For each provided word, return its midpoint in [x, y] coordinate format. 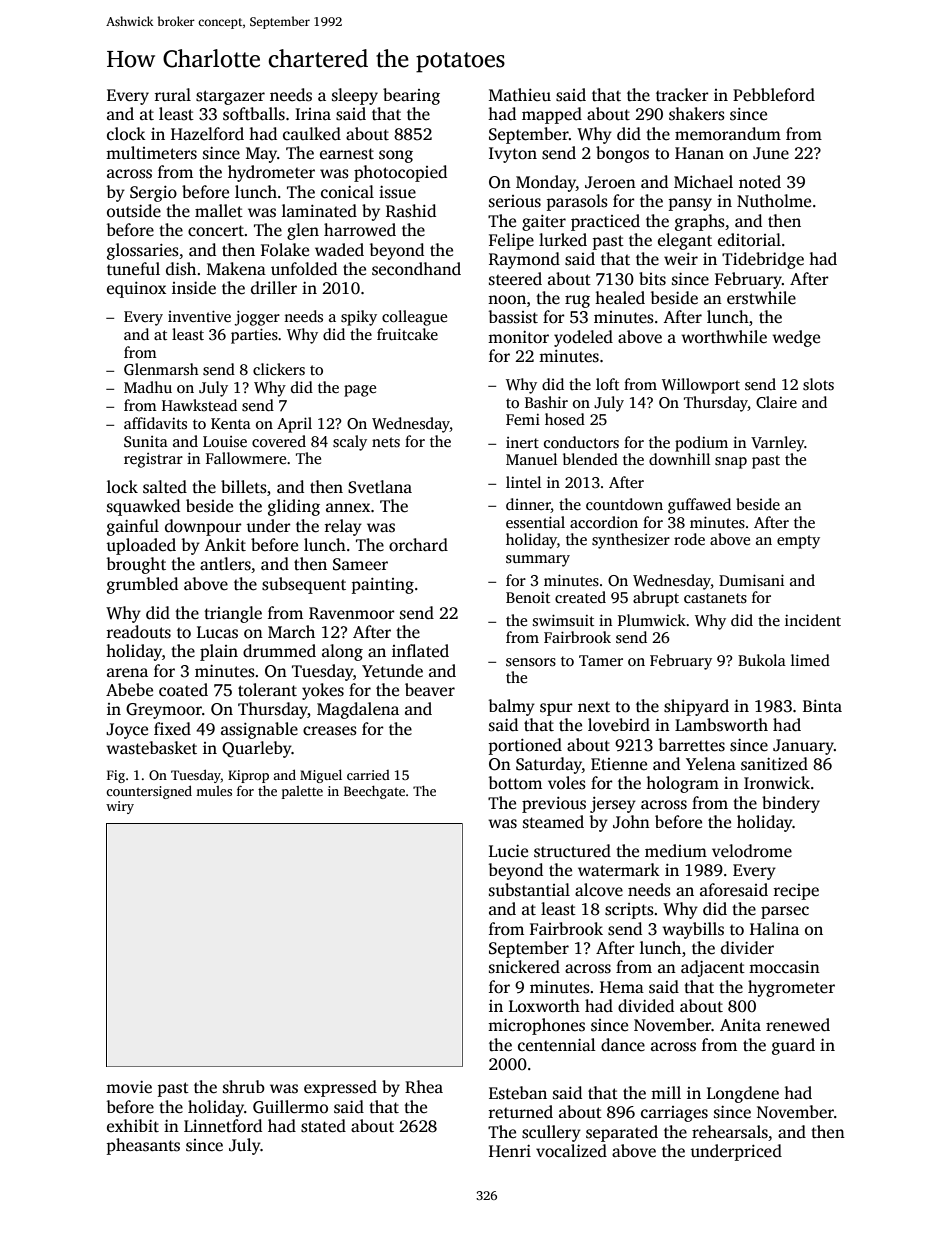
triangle [233, 614]
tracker [682, 95]
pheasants [143, 1146]
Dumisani [751, 581]
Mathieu [520, 95]
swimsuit [563, 621]
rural [173, 94]
